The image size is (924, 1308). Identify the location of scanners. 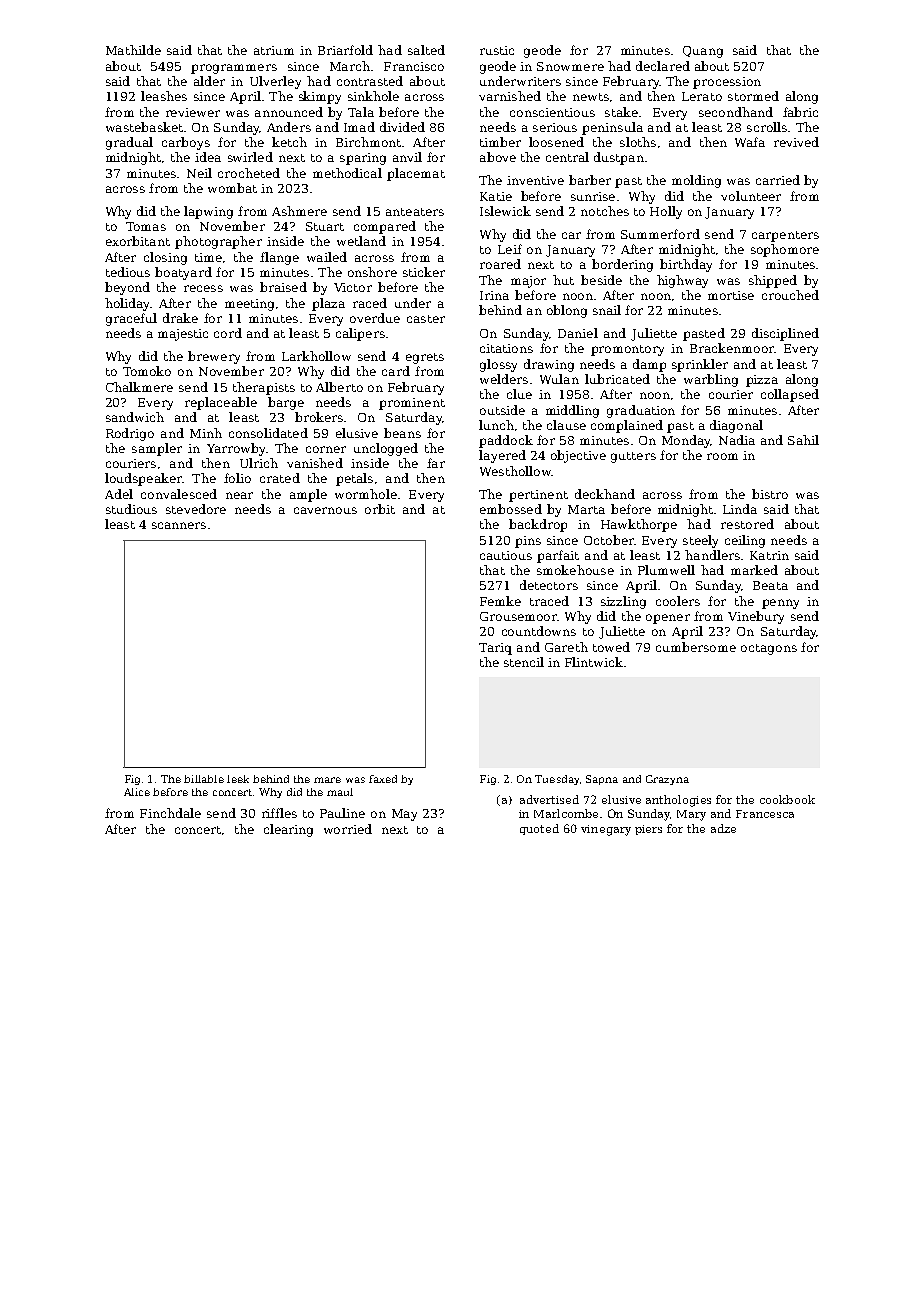
(179, 525).
